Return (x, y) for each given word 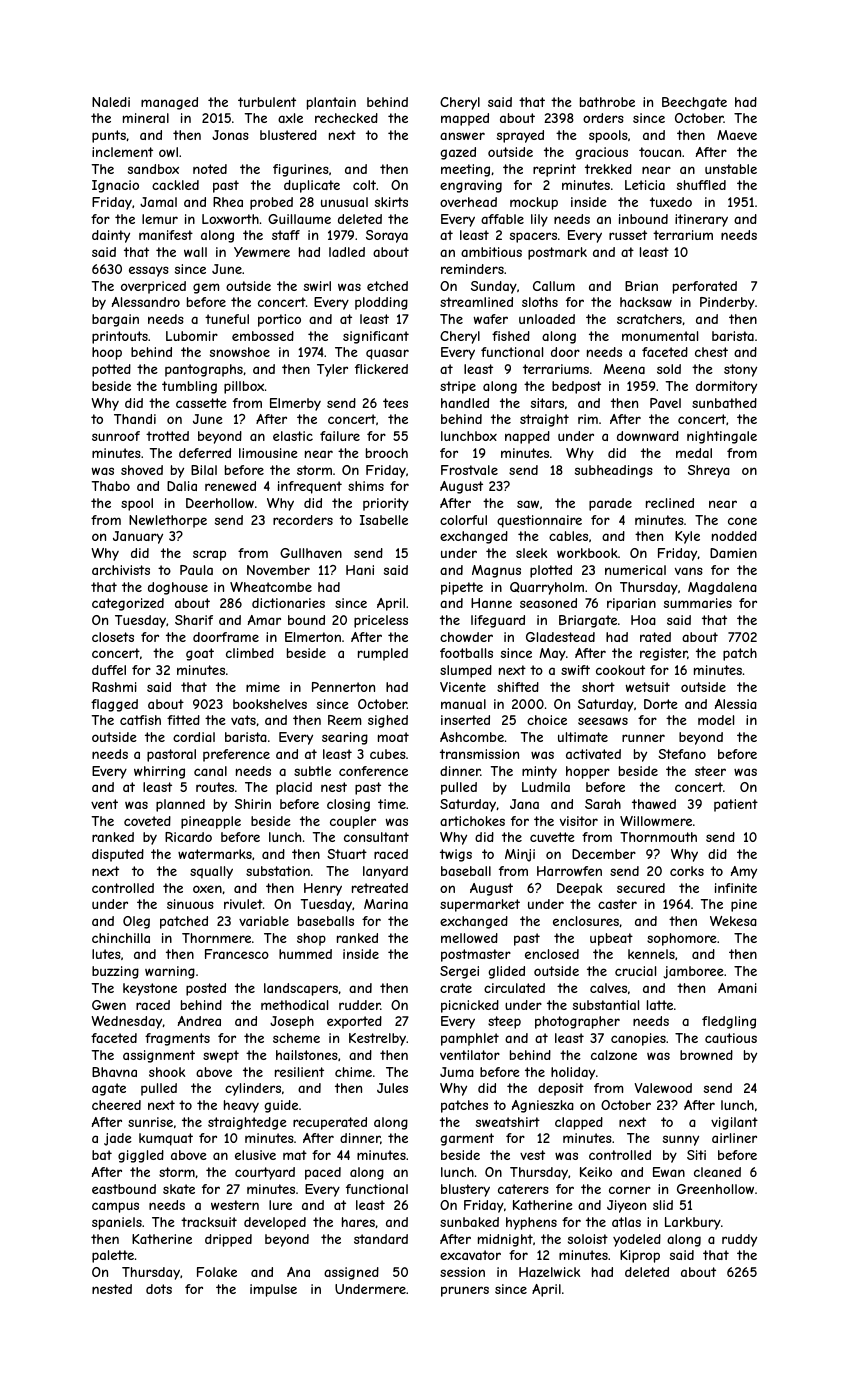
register (663, 654)
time (392, 804)
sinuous (190, 904)
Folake (217, 1272)
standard (381, 1239)
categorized (128, 604)
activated (593, 754)
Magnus (496, 571)
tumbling (189, 387)
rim (588, 419)
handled (465, 403)
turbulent (267, 102)
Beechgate (694, 103)
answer (462, 136)
